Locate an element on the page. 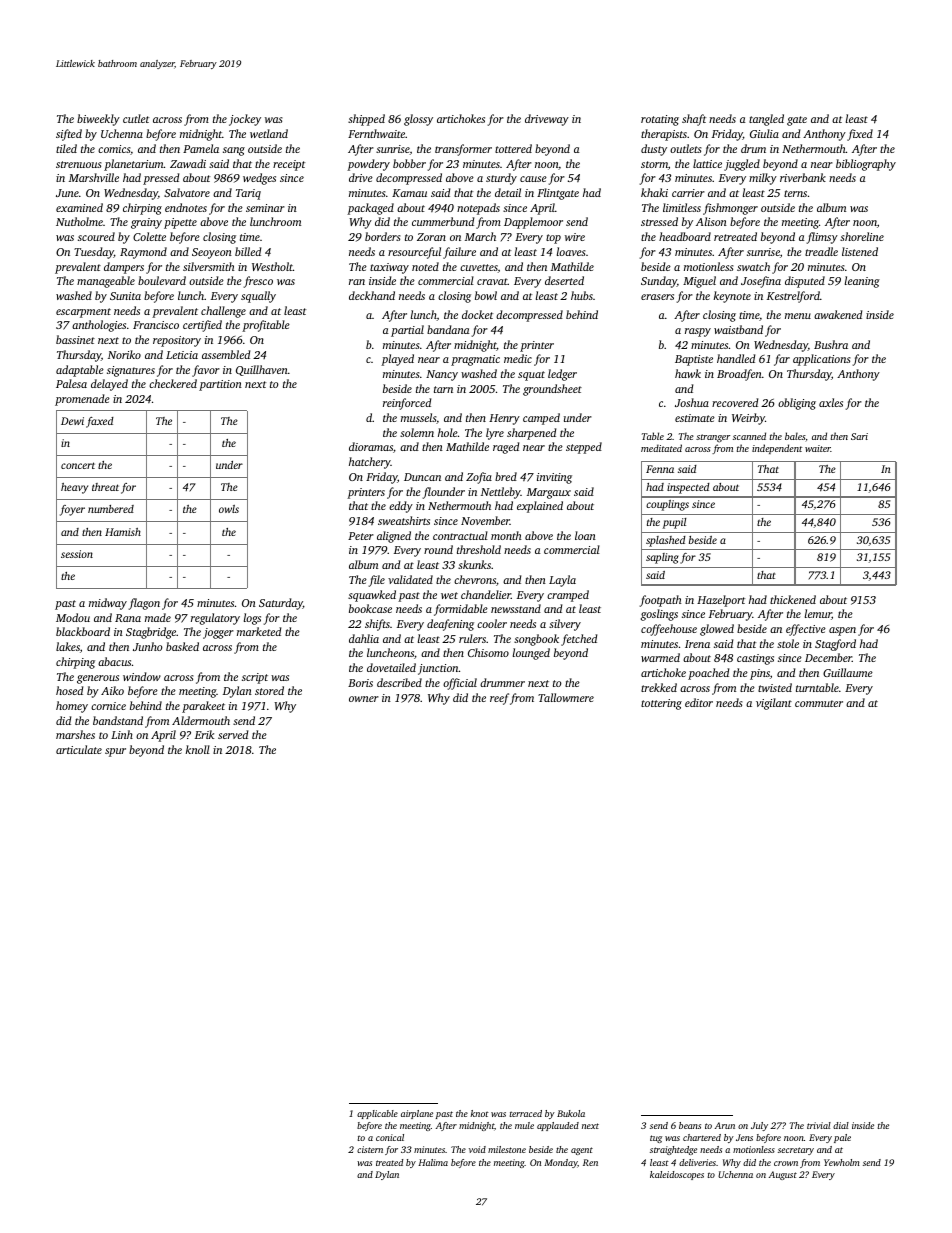  airplane is located at coordinates (417, 1114).
